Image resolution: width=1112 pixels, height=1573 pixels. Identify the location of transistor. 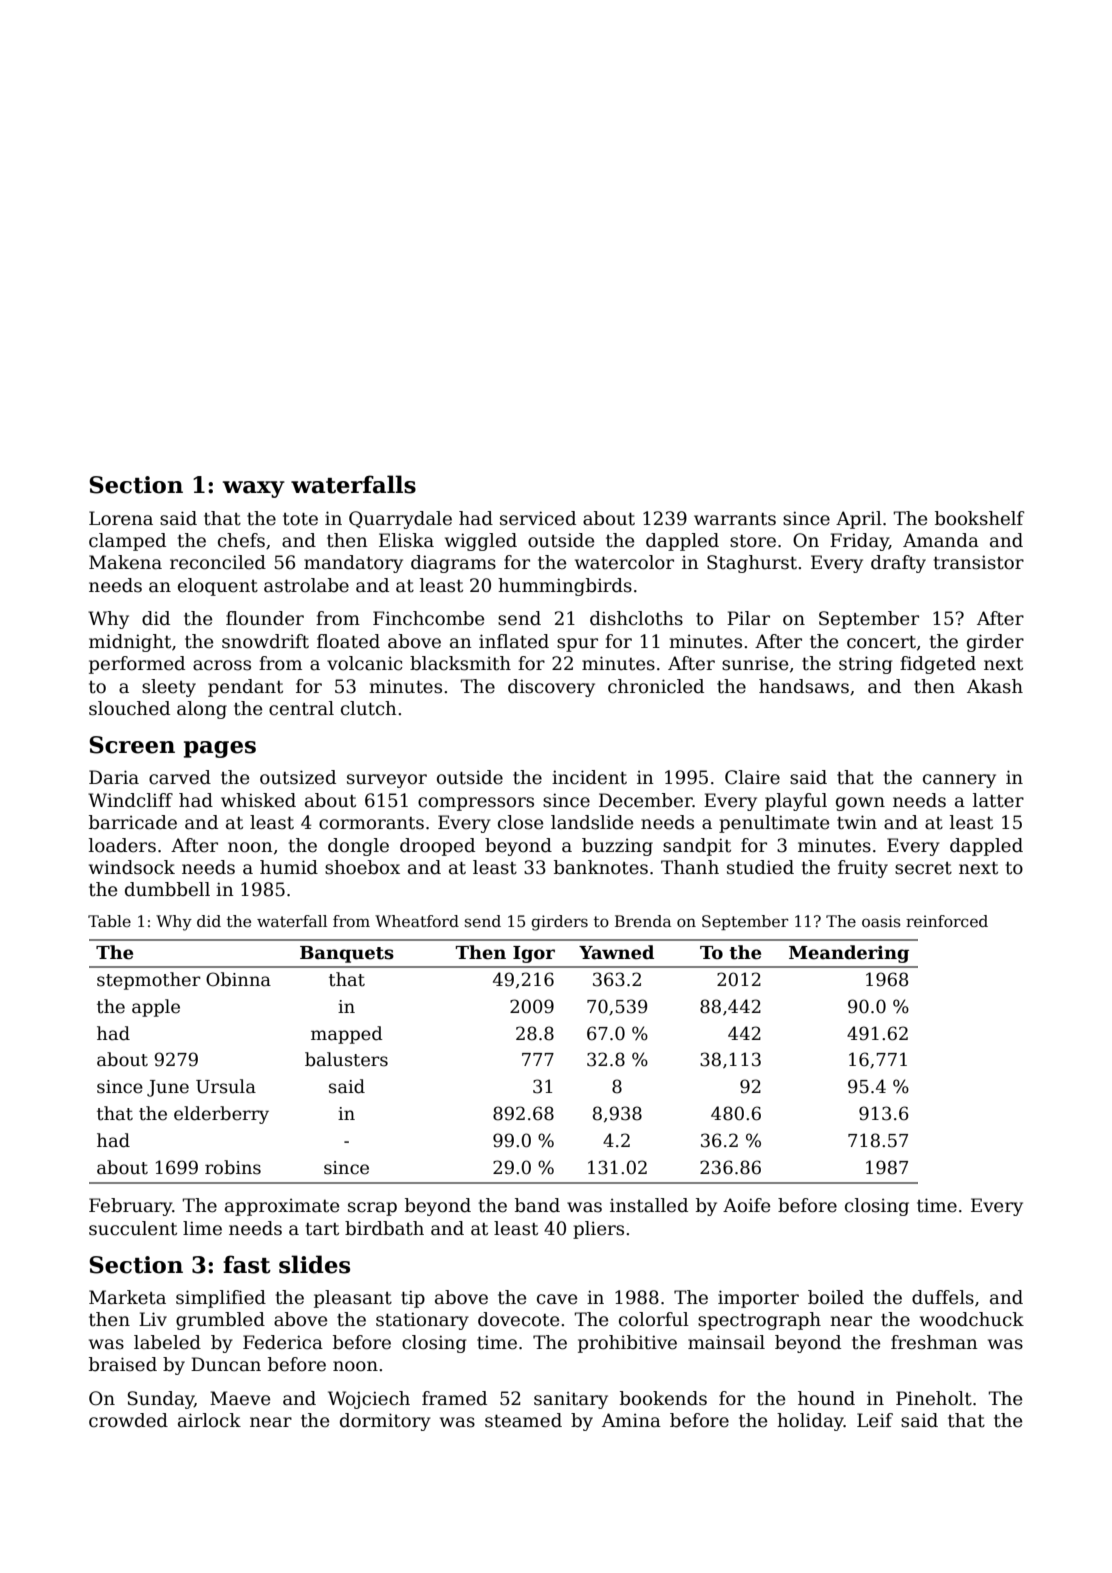
(979, 562).
